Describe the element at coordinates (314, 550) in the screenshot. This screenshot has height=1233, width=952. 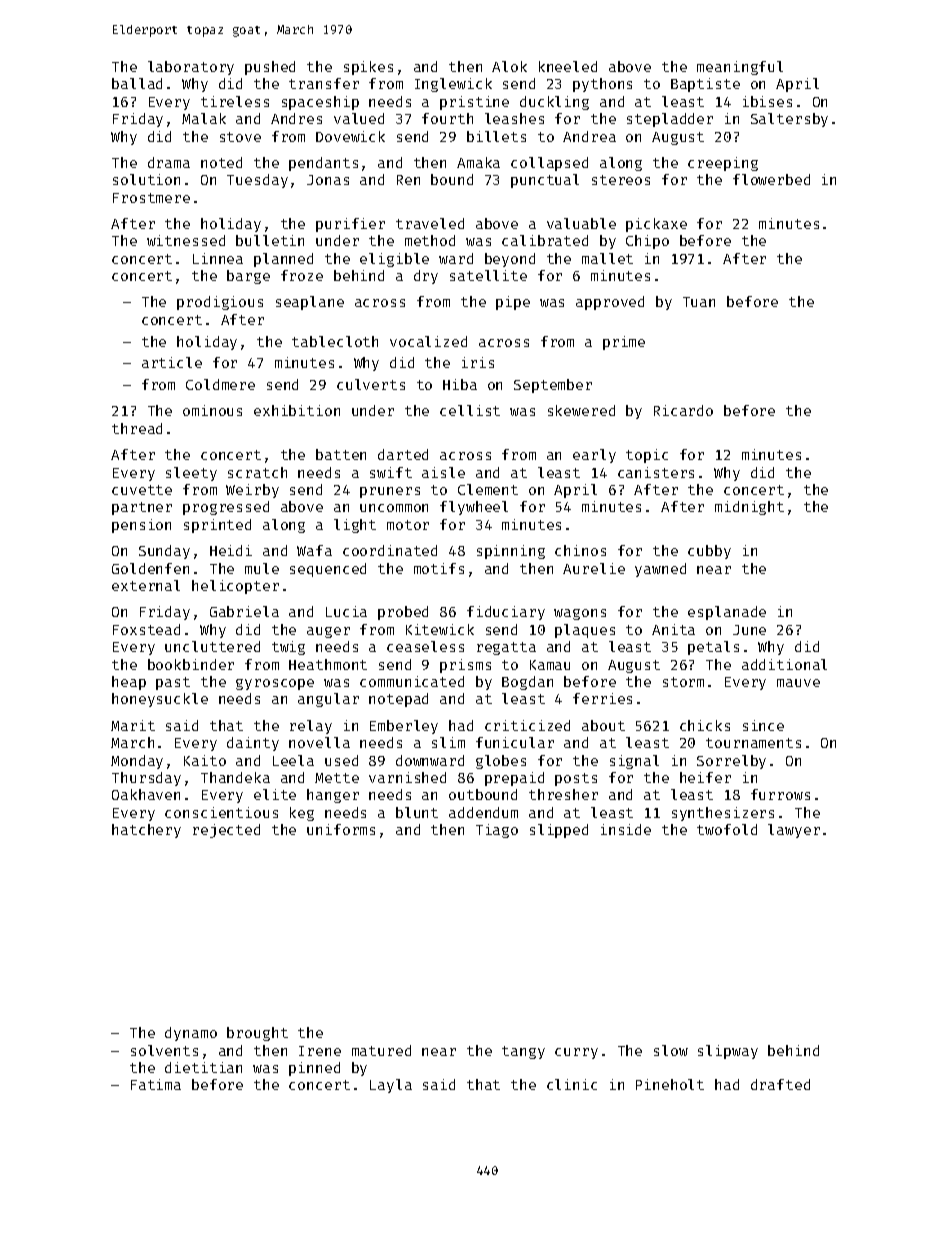
I see `Wafa` at that location.
